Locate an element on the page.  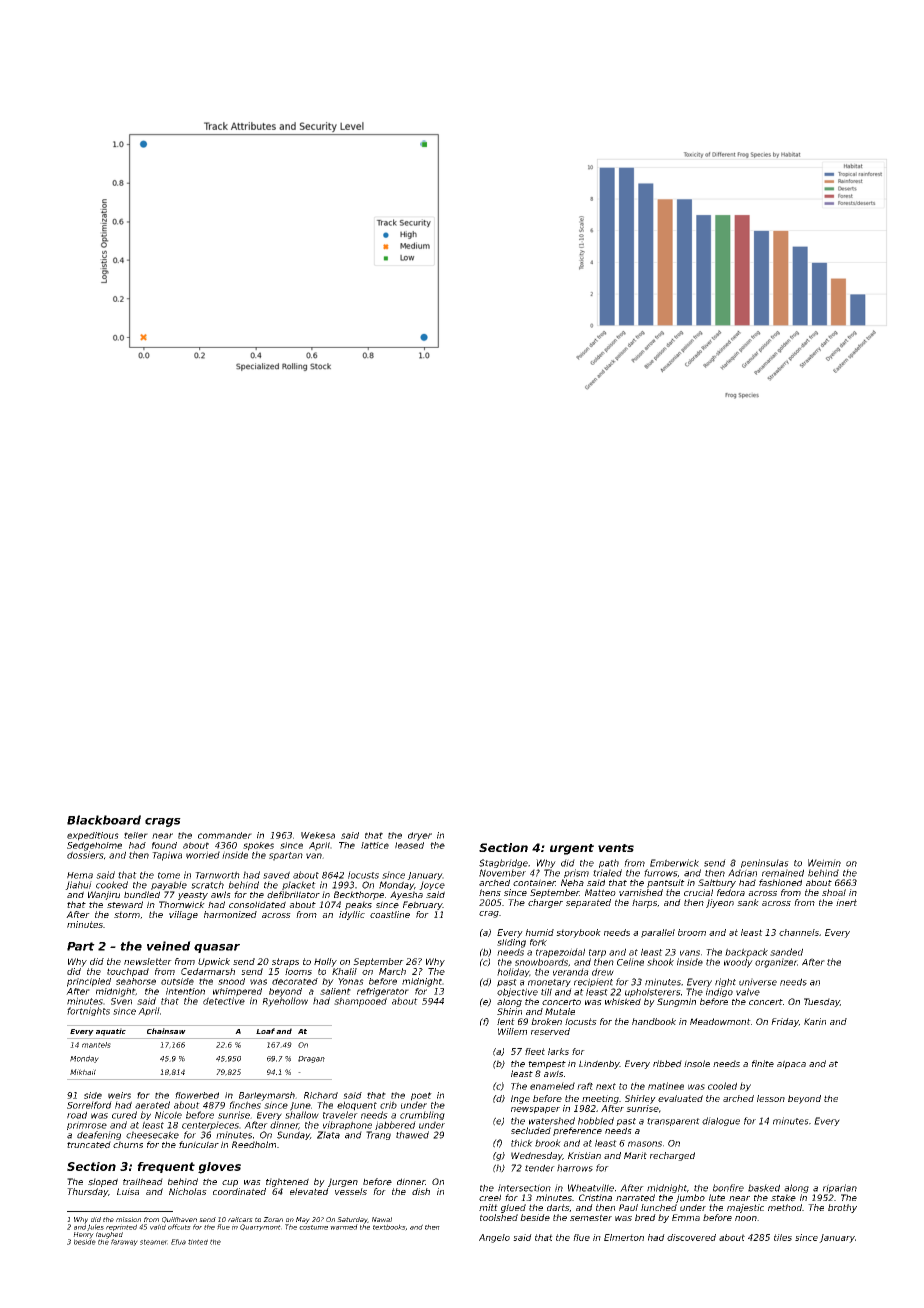
noon is located at coordinates (746, 1218).
